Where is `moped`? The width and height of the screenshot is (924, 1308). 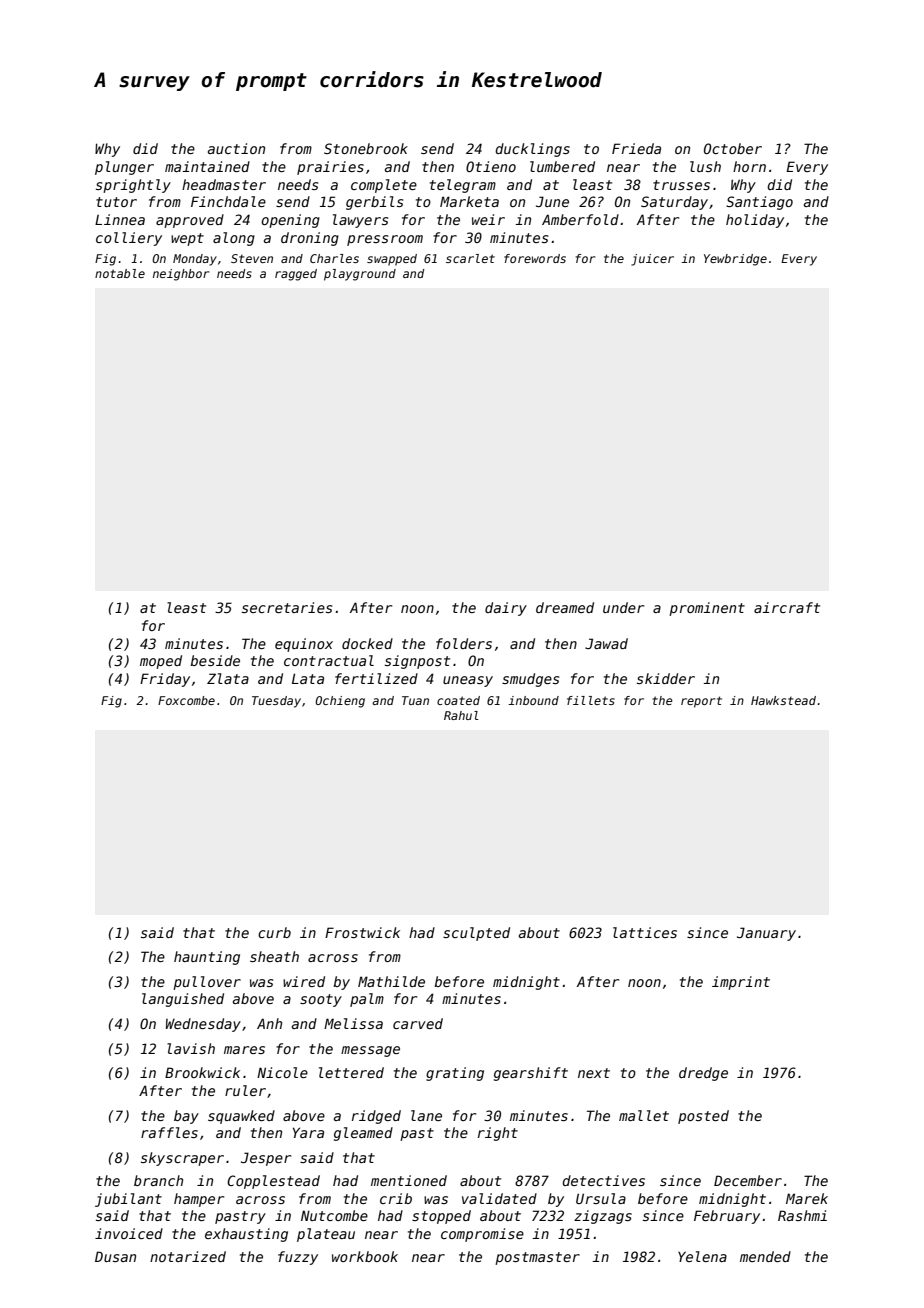 moped is located at coordinates (161, 662).
